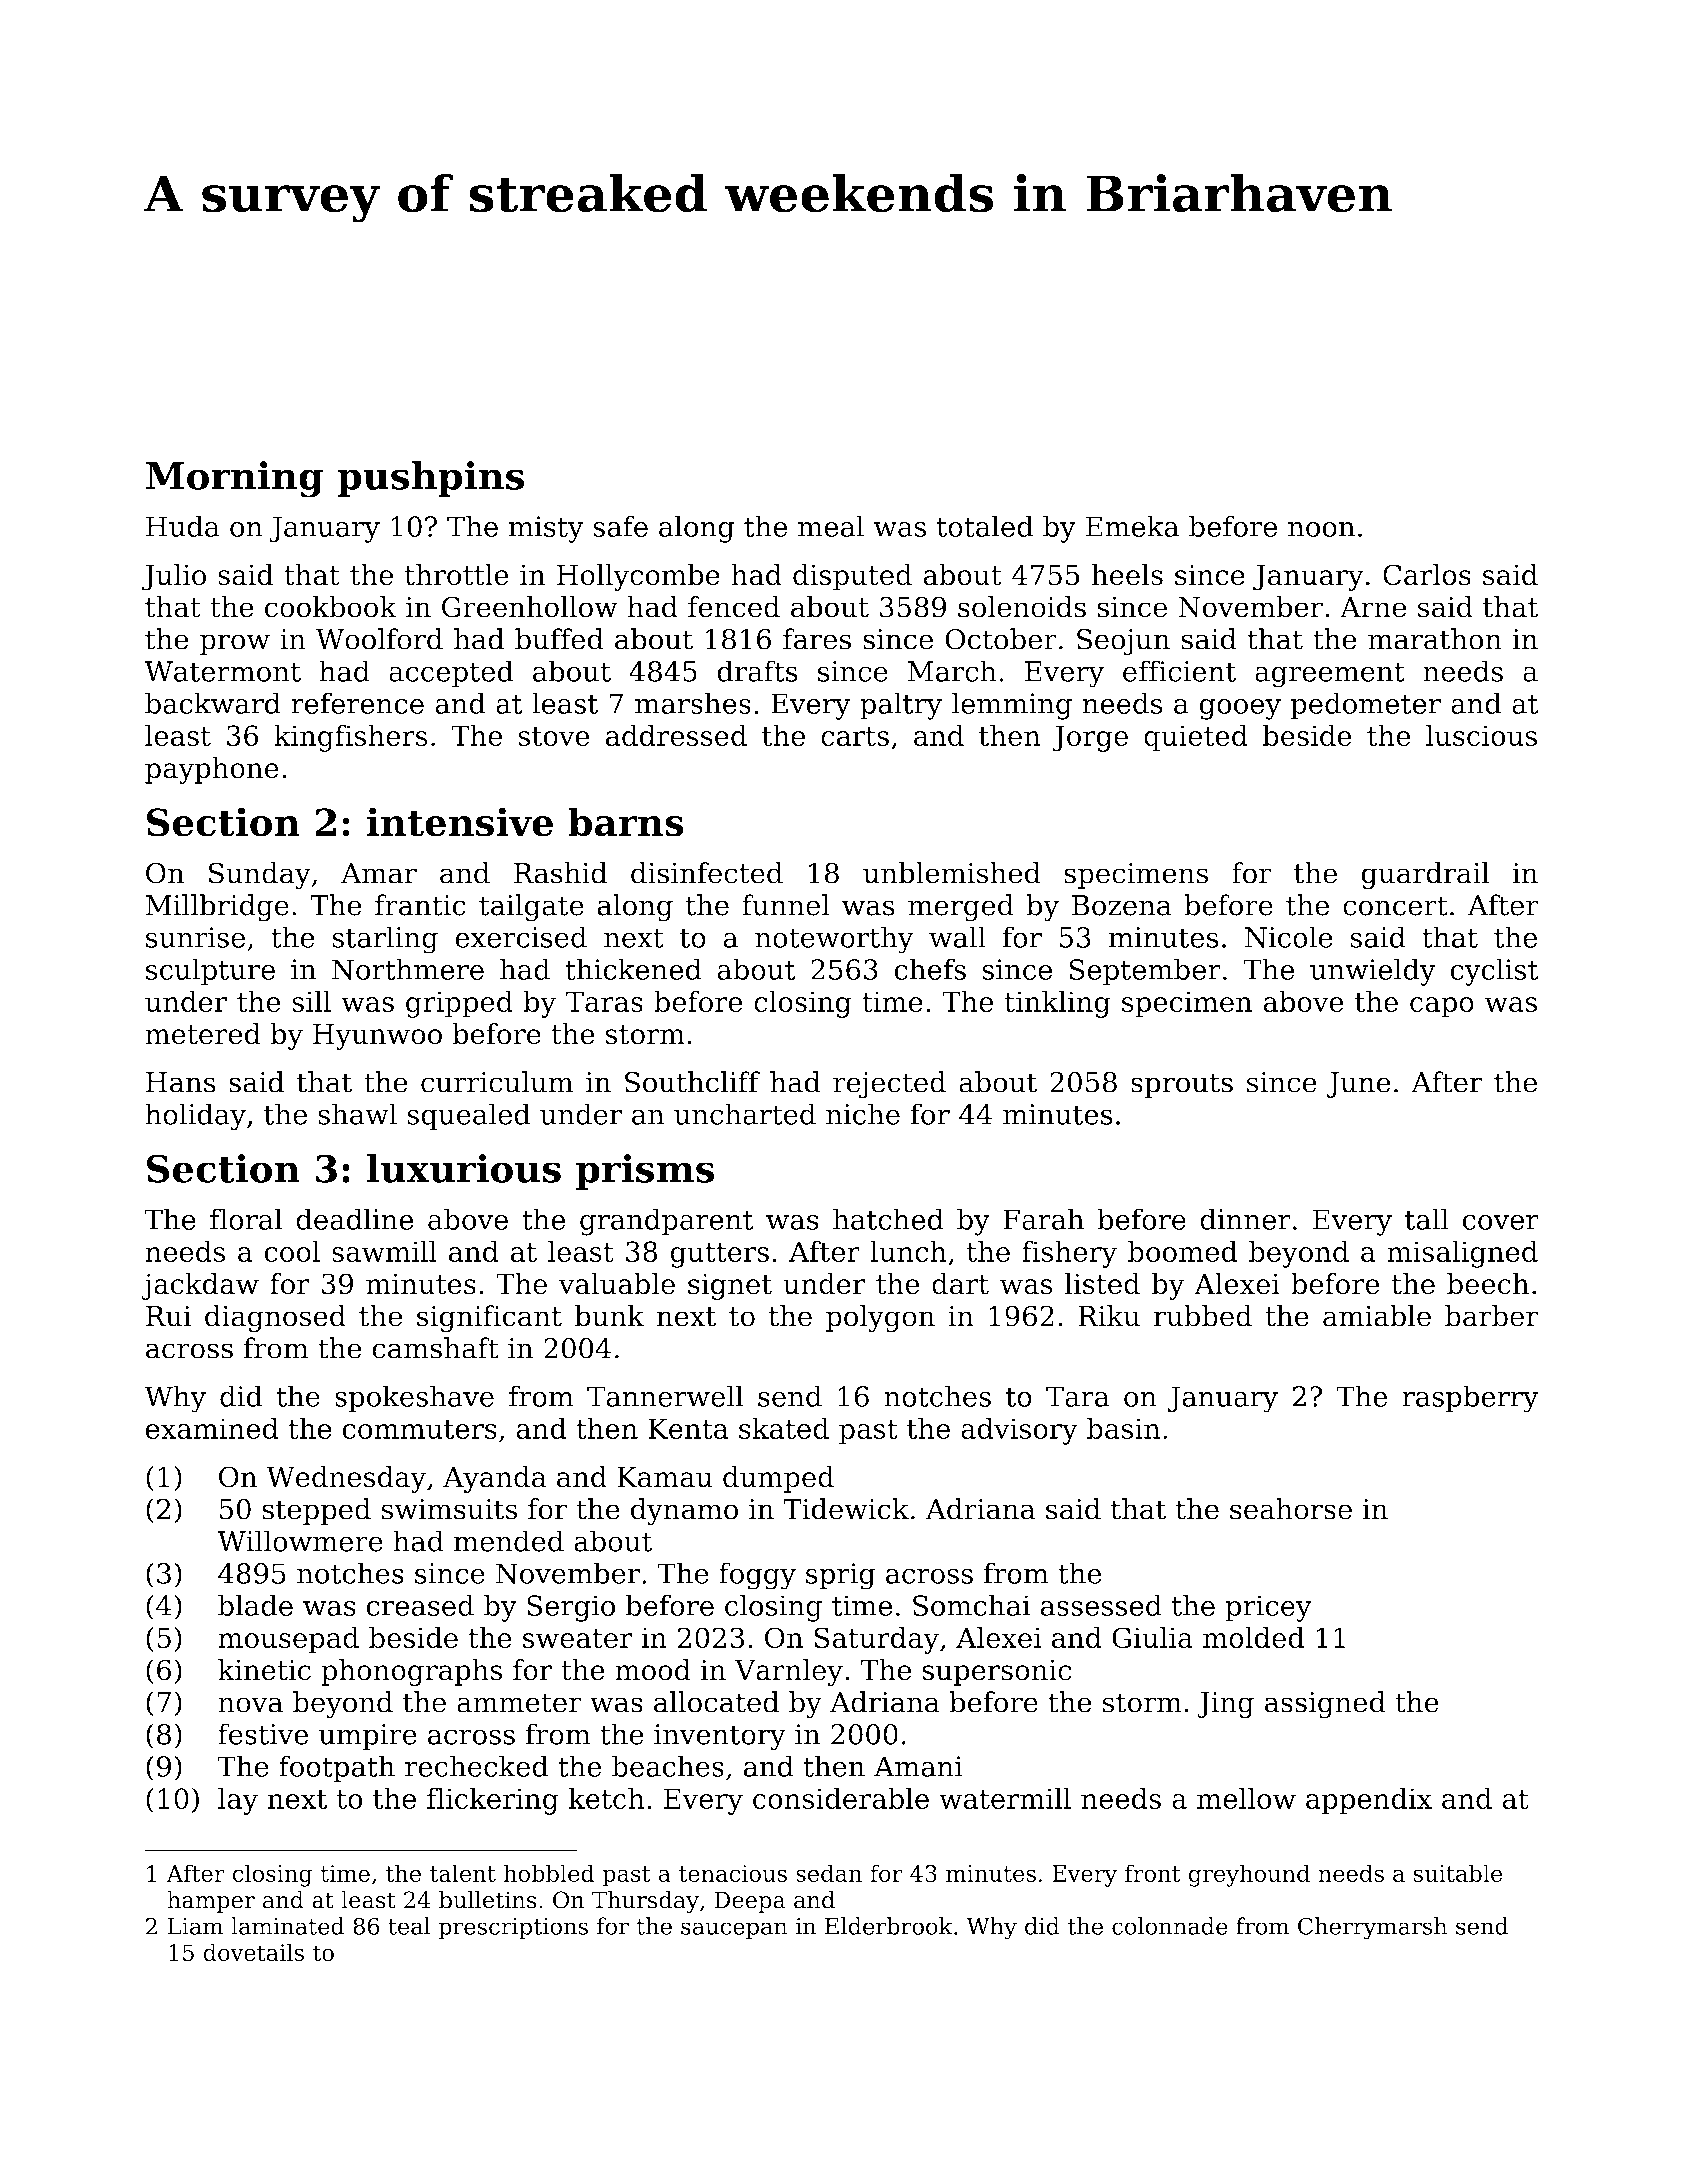 The width and height of the image is (1683, 2178). I want to click on deadline, so click(355, 1219).
